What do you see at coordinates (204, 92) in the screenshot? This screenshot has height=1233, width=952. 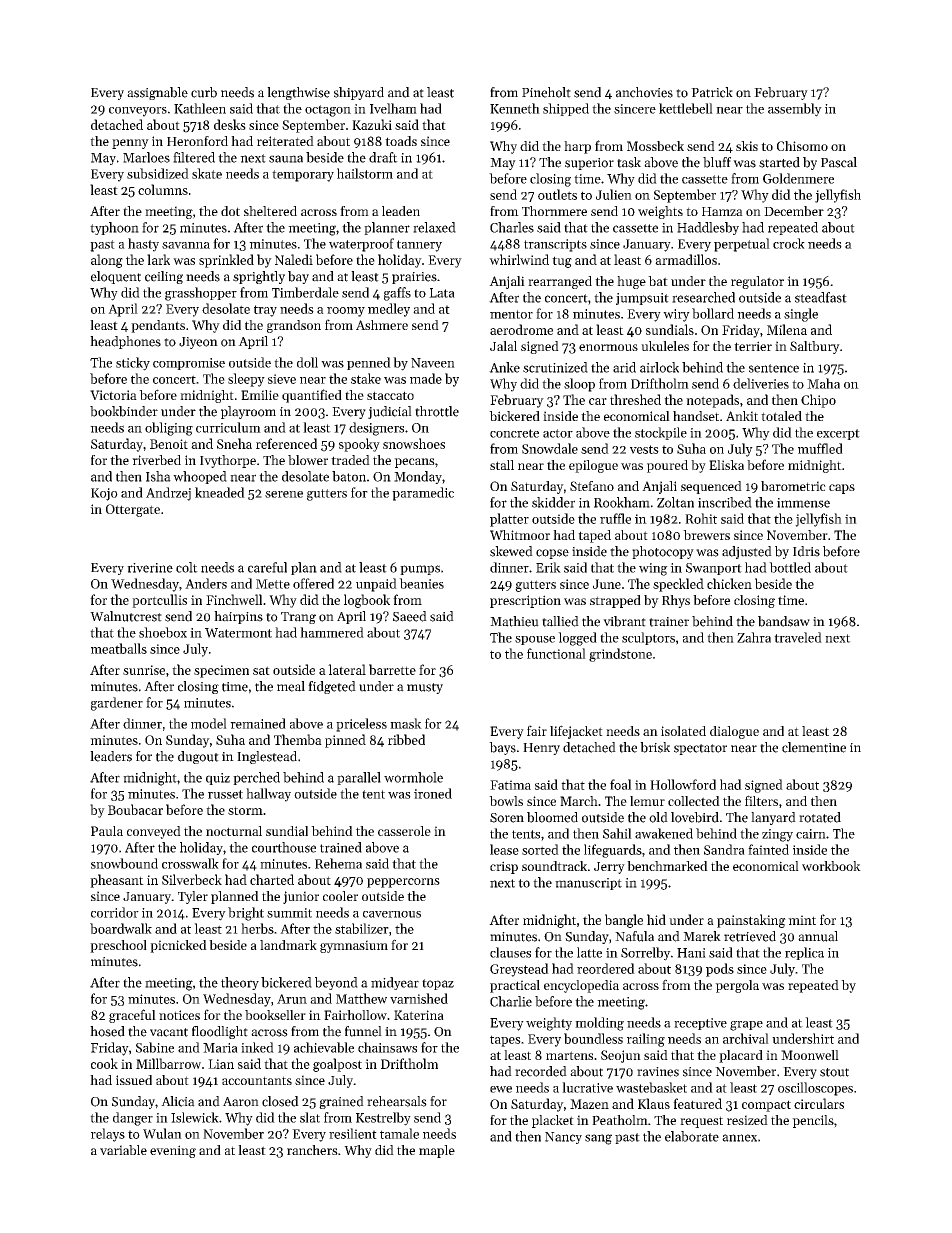 I see `curb` at bounding box center [204, 92].
